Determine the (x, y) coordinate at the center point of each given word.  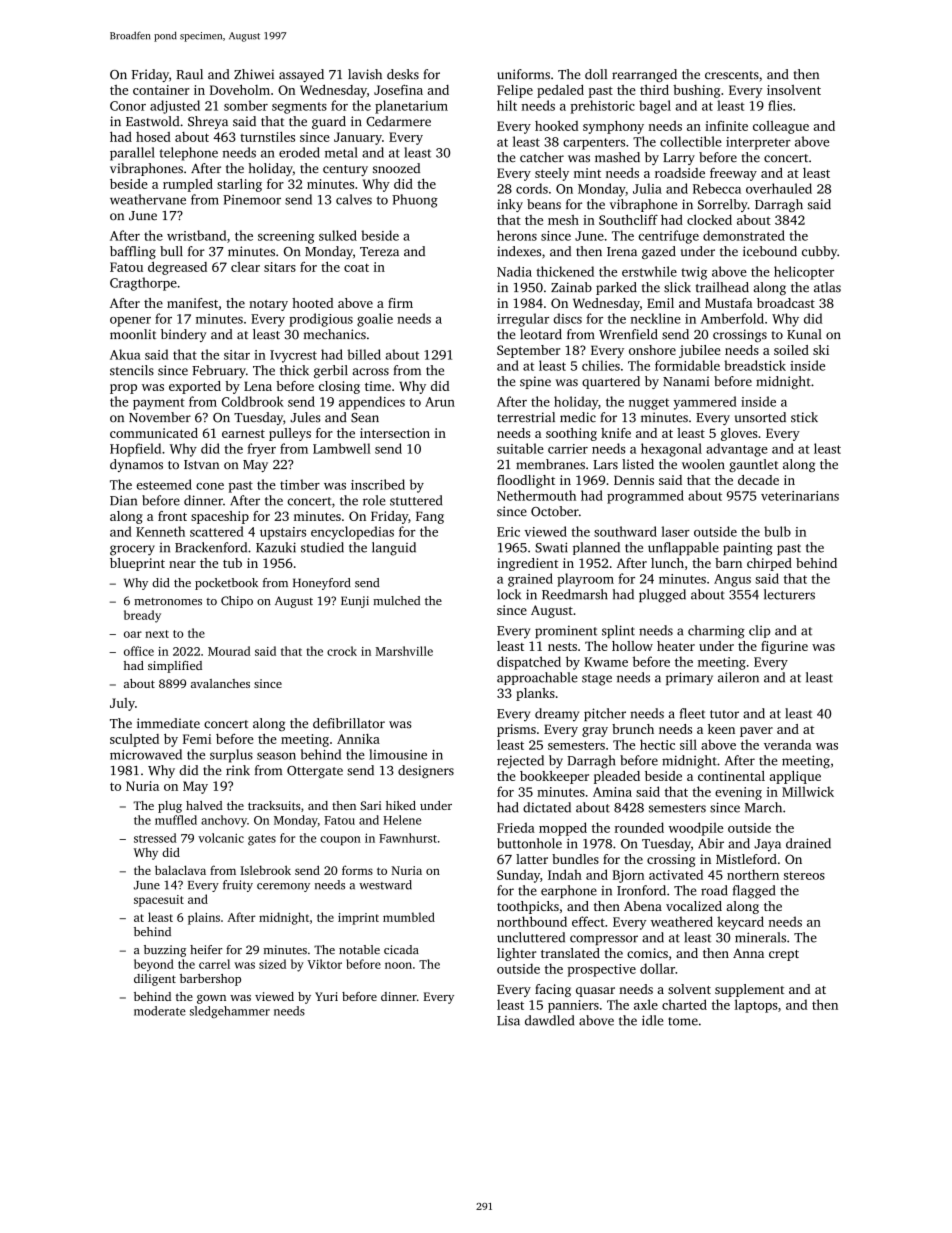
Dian (123, 500)
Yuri (326, 996)
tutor (724, 714)
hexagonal (671, 450)
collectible (691, 141)
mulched (396, 601)
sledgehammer (230, 1012)
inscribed (378, 484)
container (161, 90)
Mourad (229, 651)
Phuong (415, 201)
